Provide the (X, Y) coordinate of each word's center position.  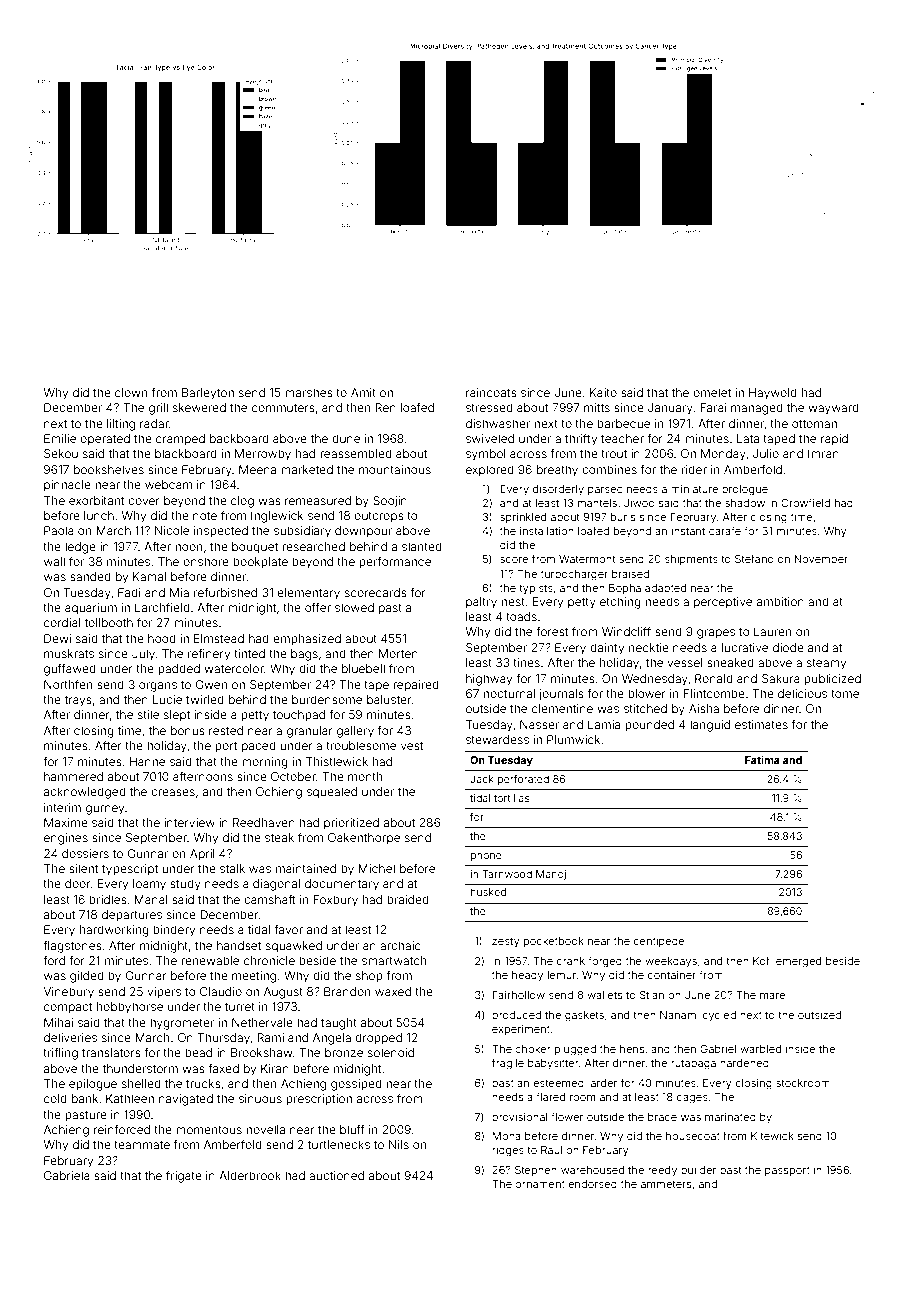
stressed (489, 407)
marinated (730, 1117)
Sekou (61, 453)
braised (630, 574)
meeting (254, 977)
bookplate (260, 563)
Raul (551, 1150)
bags (304, 655)
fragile (508, 1064)
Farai (713, 407)
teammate (142, 1145)
